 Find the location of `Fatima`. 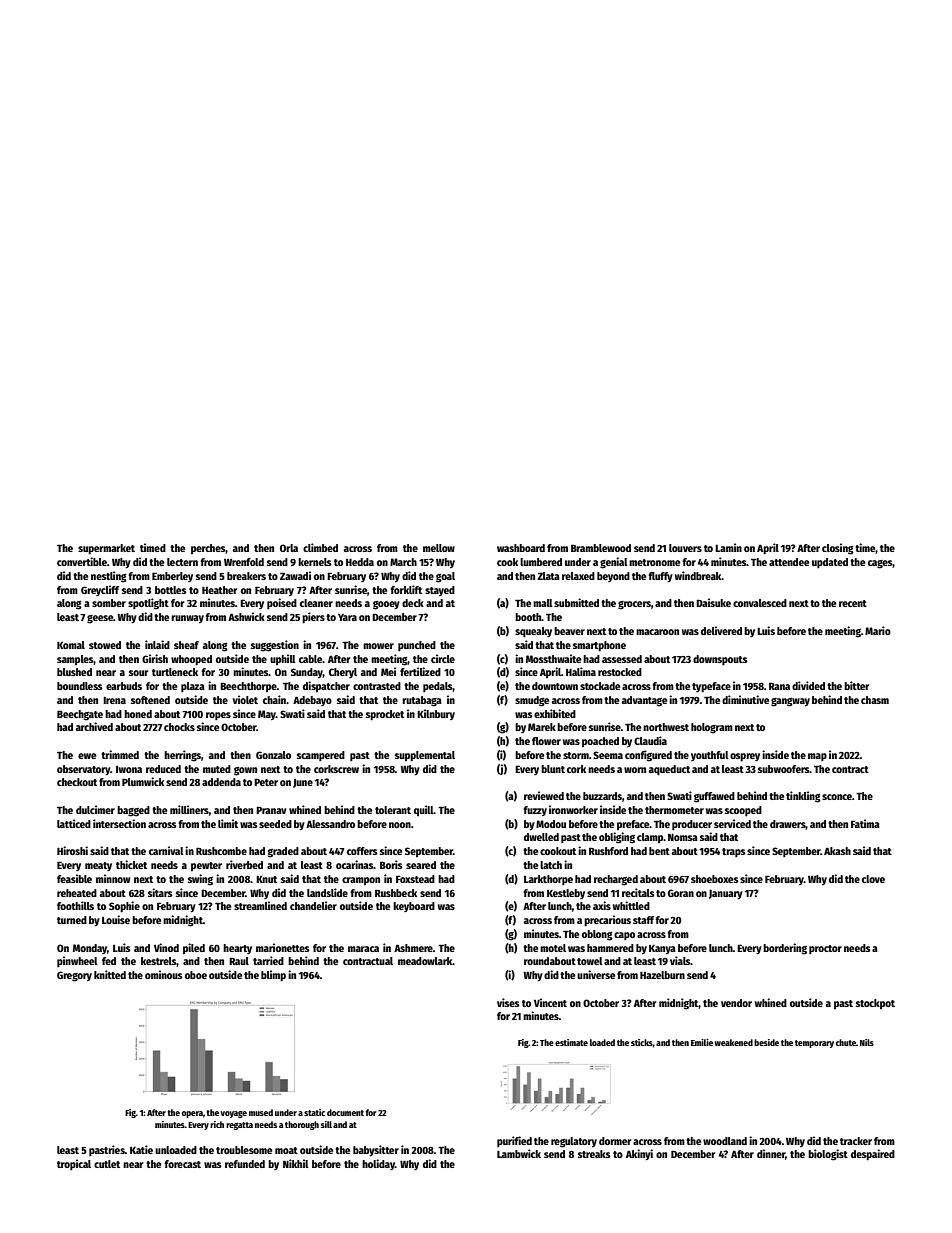

Fatima is located at coordinates (865, 823).
